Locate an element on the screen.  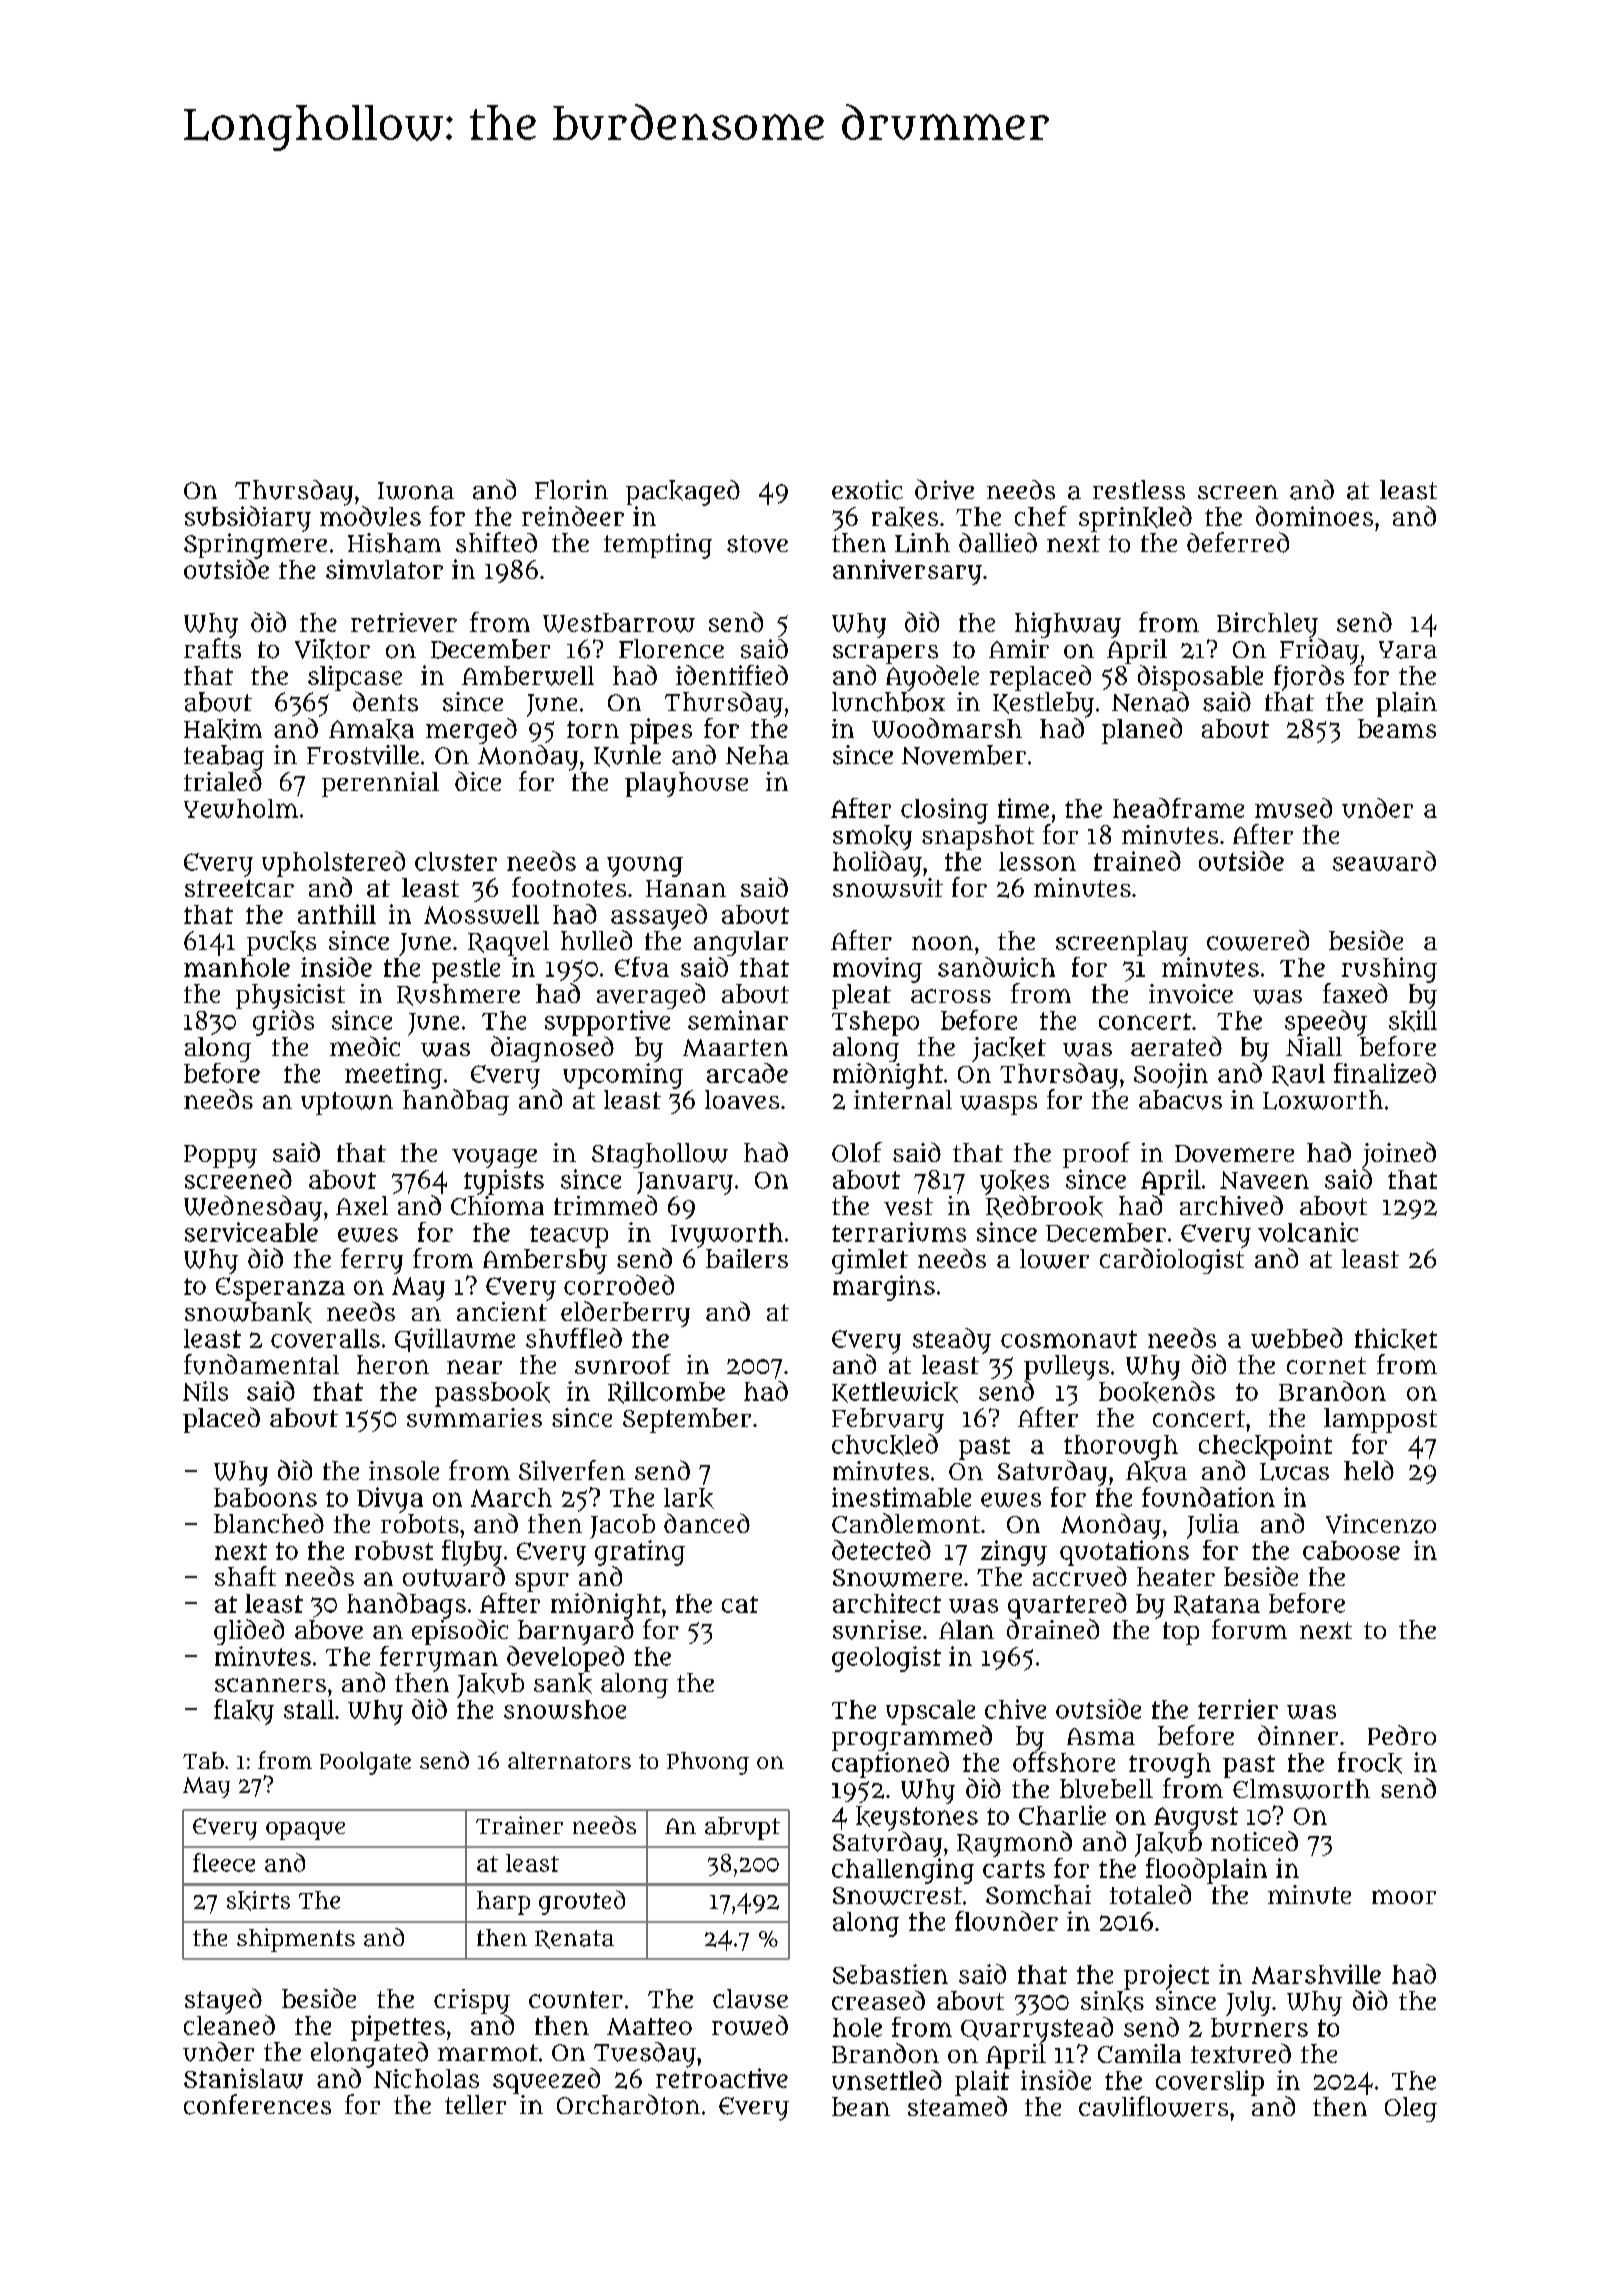
sunroof is located at coordinates (623, 1364).
